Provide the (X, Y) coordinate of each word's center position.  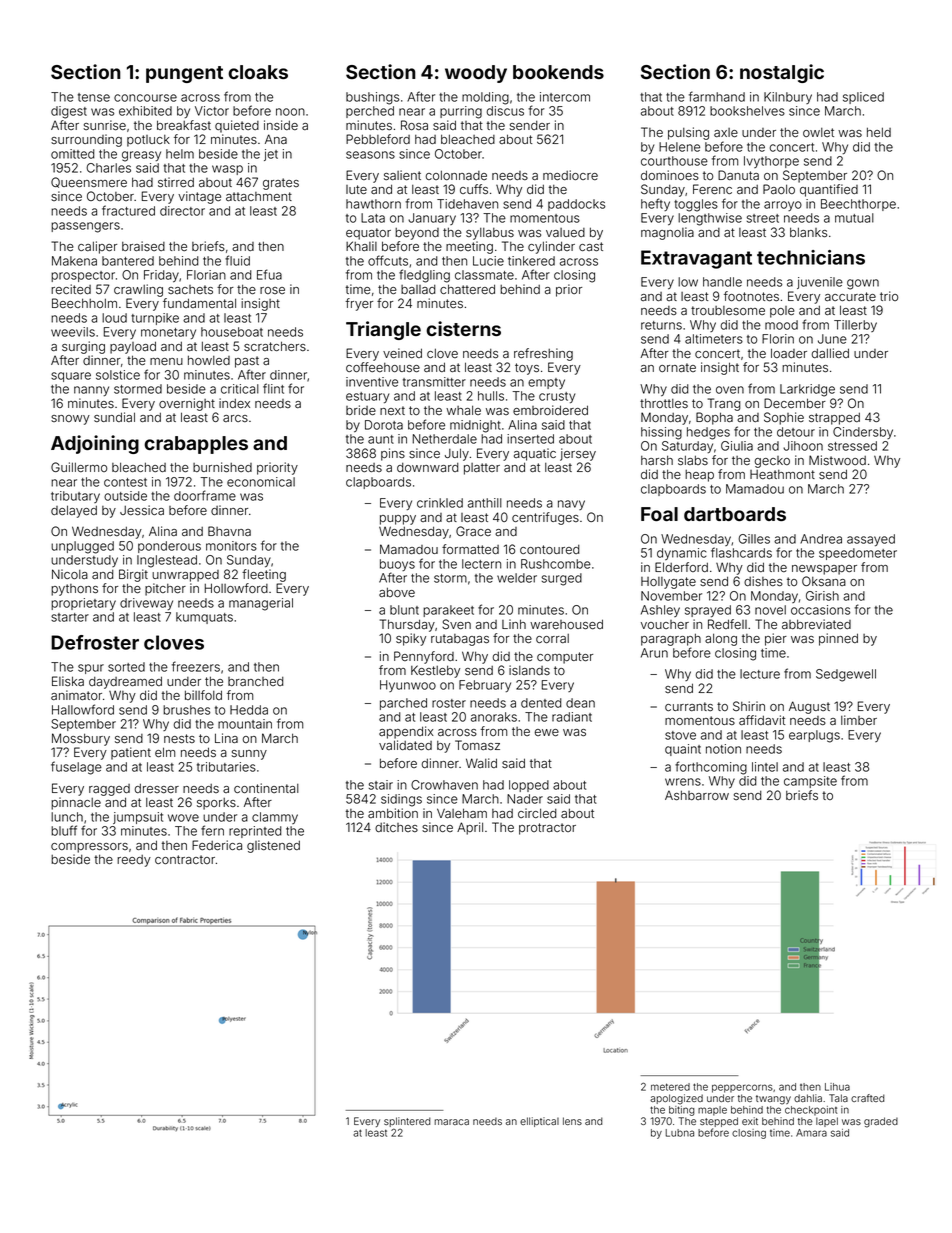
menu (166, 362)
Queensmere (89, 182)
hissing (661, 433)
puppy (398, 520)
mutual (854, 218)
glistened (273, 846)
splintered (407, 1122)
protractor (547, 829)
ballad (418, 289)
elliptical (539, 1122)
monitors (231, 546)
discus (505, 111)
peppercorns (742, 1088)
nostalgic (782, 73)
